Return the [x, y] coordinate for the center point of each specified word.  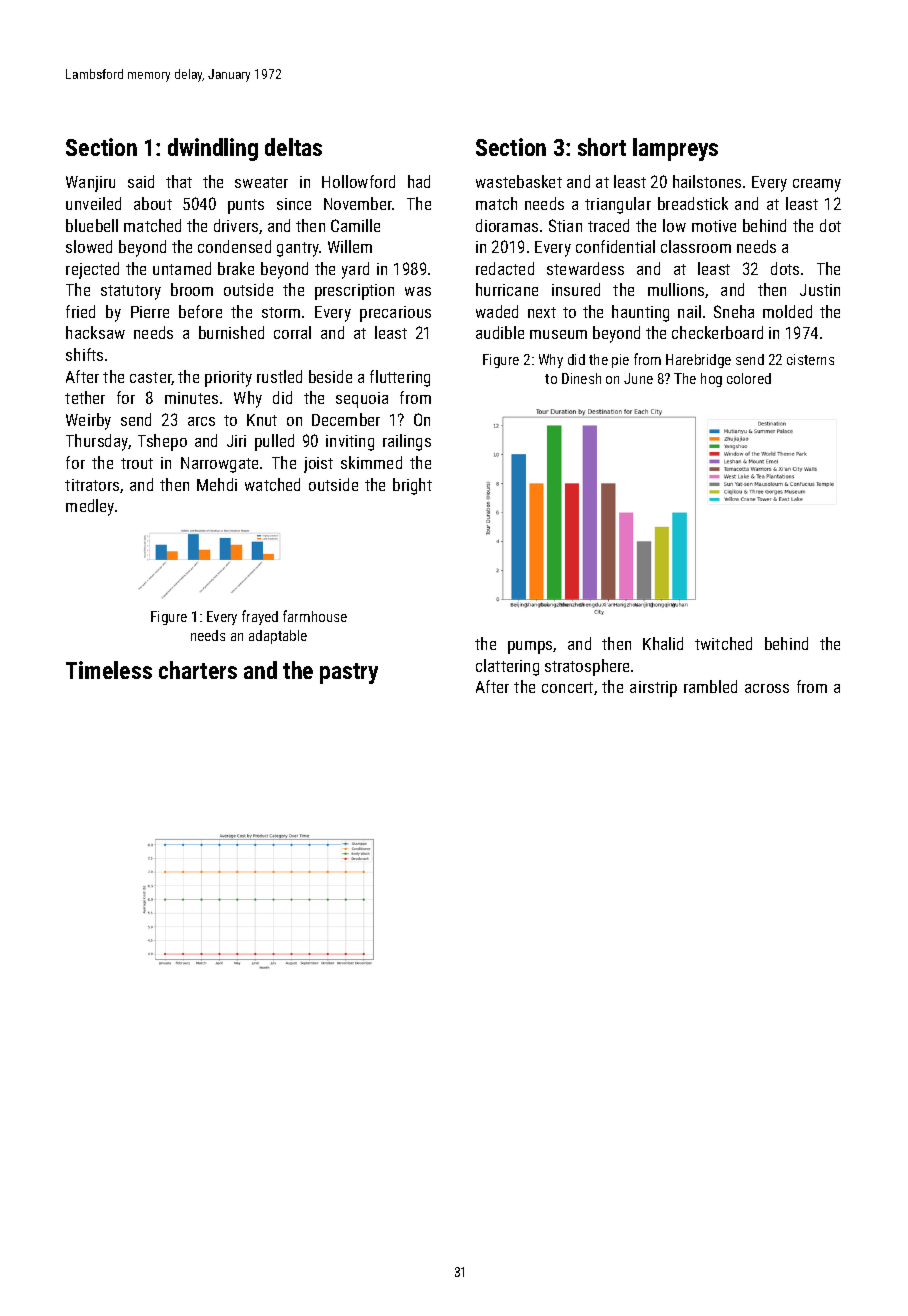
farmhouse [315, 616]
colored [749, 378]
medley [90, 507]
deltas [293, 147]
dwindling [213, 149]
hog [711, 380]
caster [151, 378]
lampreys [675, 149]
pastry [349, 673]
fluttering [400, 378]
